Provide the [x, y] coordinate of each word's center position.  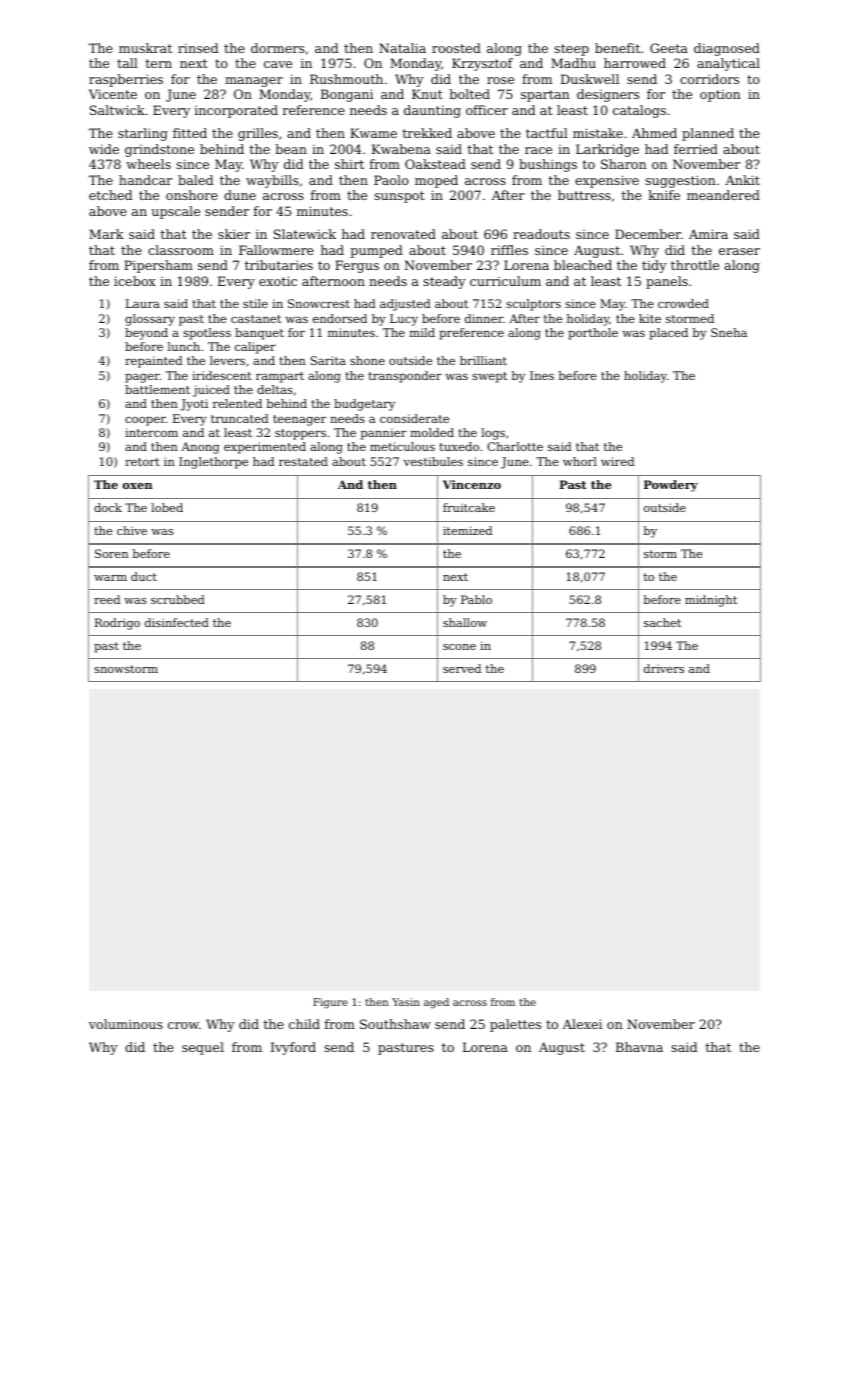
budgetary [364, 405]
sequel [203, 1048]
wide [104, 149]
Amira [708, 234]
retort [142, 462]
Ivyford [293, 1048]
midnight [711, 601]
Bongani [347, 95]
